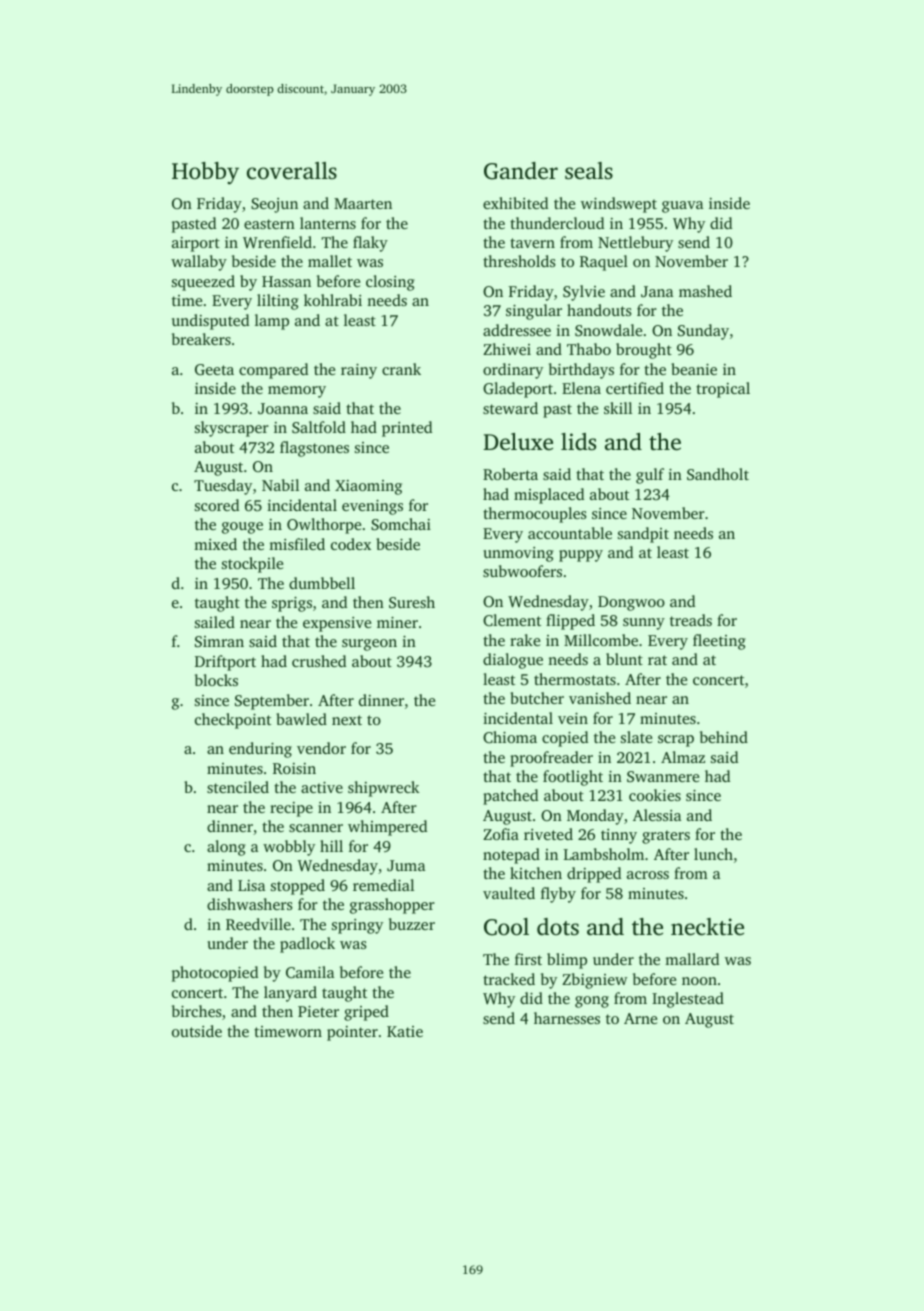 The width and height of the document is (924, 1311). What do you see at coordinates (682, 207) in the document?
I see `guava` at bounding box center [682, 207].
